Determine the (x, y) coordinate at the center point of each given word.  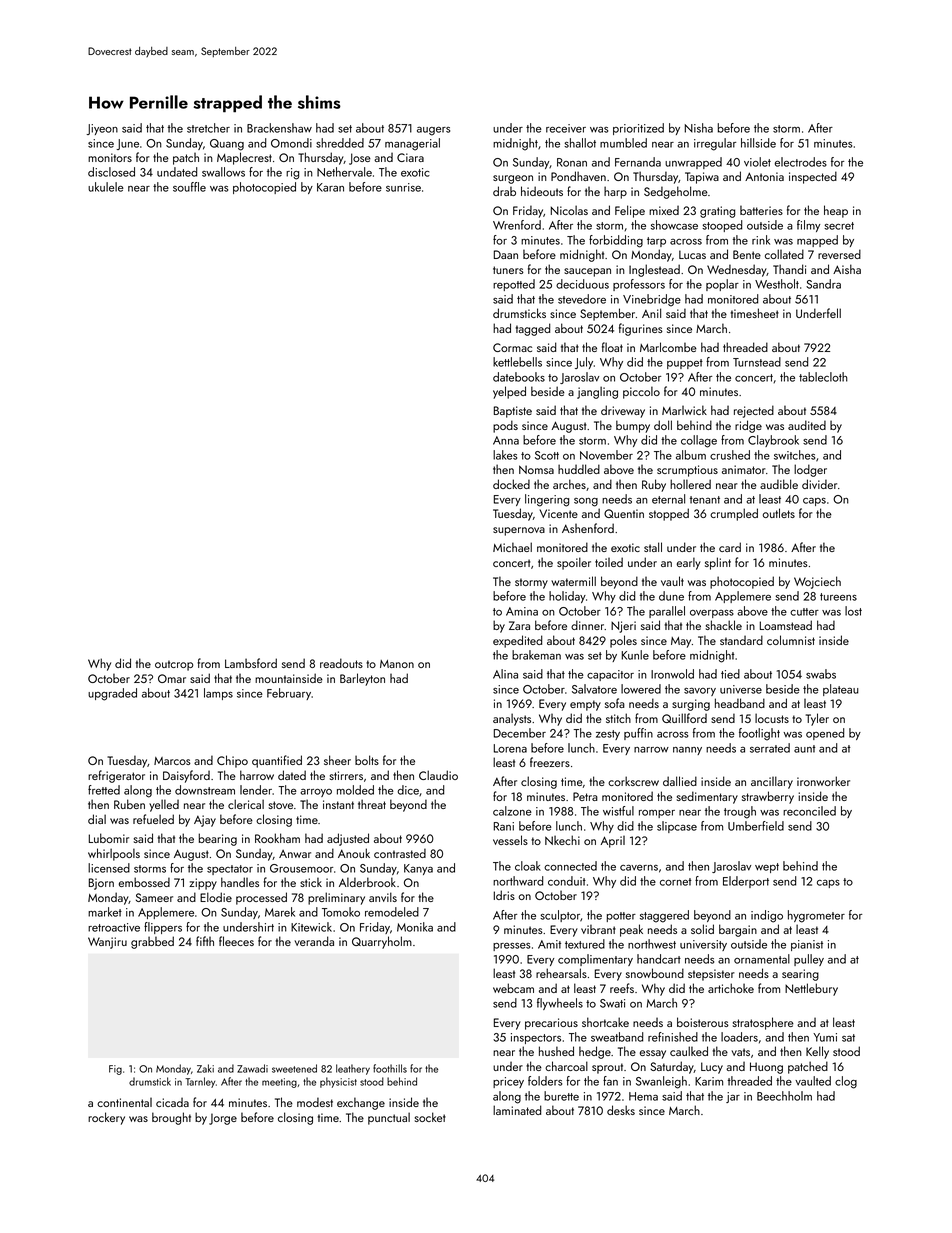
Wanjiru (107, 943)
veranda (314, 941)
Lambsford (251, 663)
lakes (505, 455)
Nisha (699, 128)
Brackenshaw (279, 128)
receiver (566, 128)
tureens (838, 597)
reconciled (809, 811)
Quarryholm (382, 942)
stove (281, 805)
